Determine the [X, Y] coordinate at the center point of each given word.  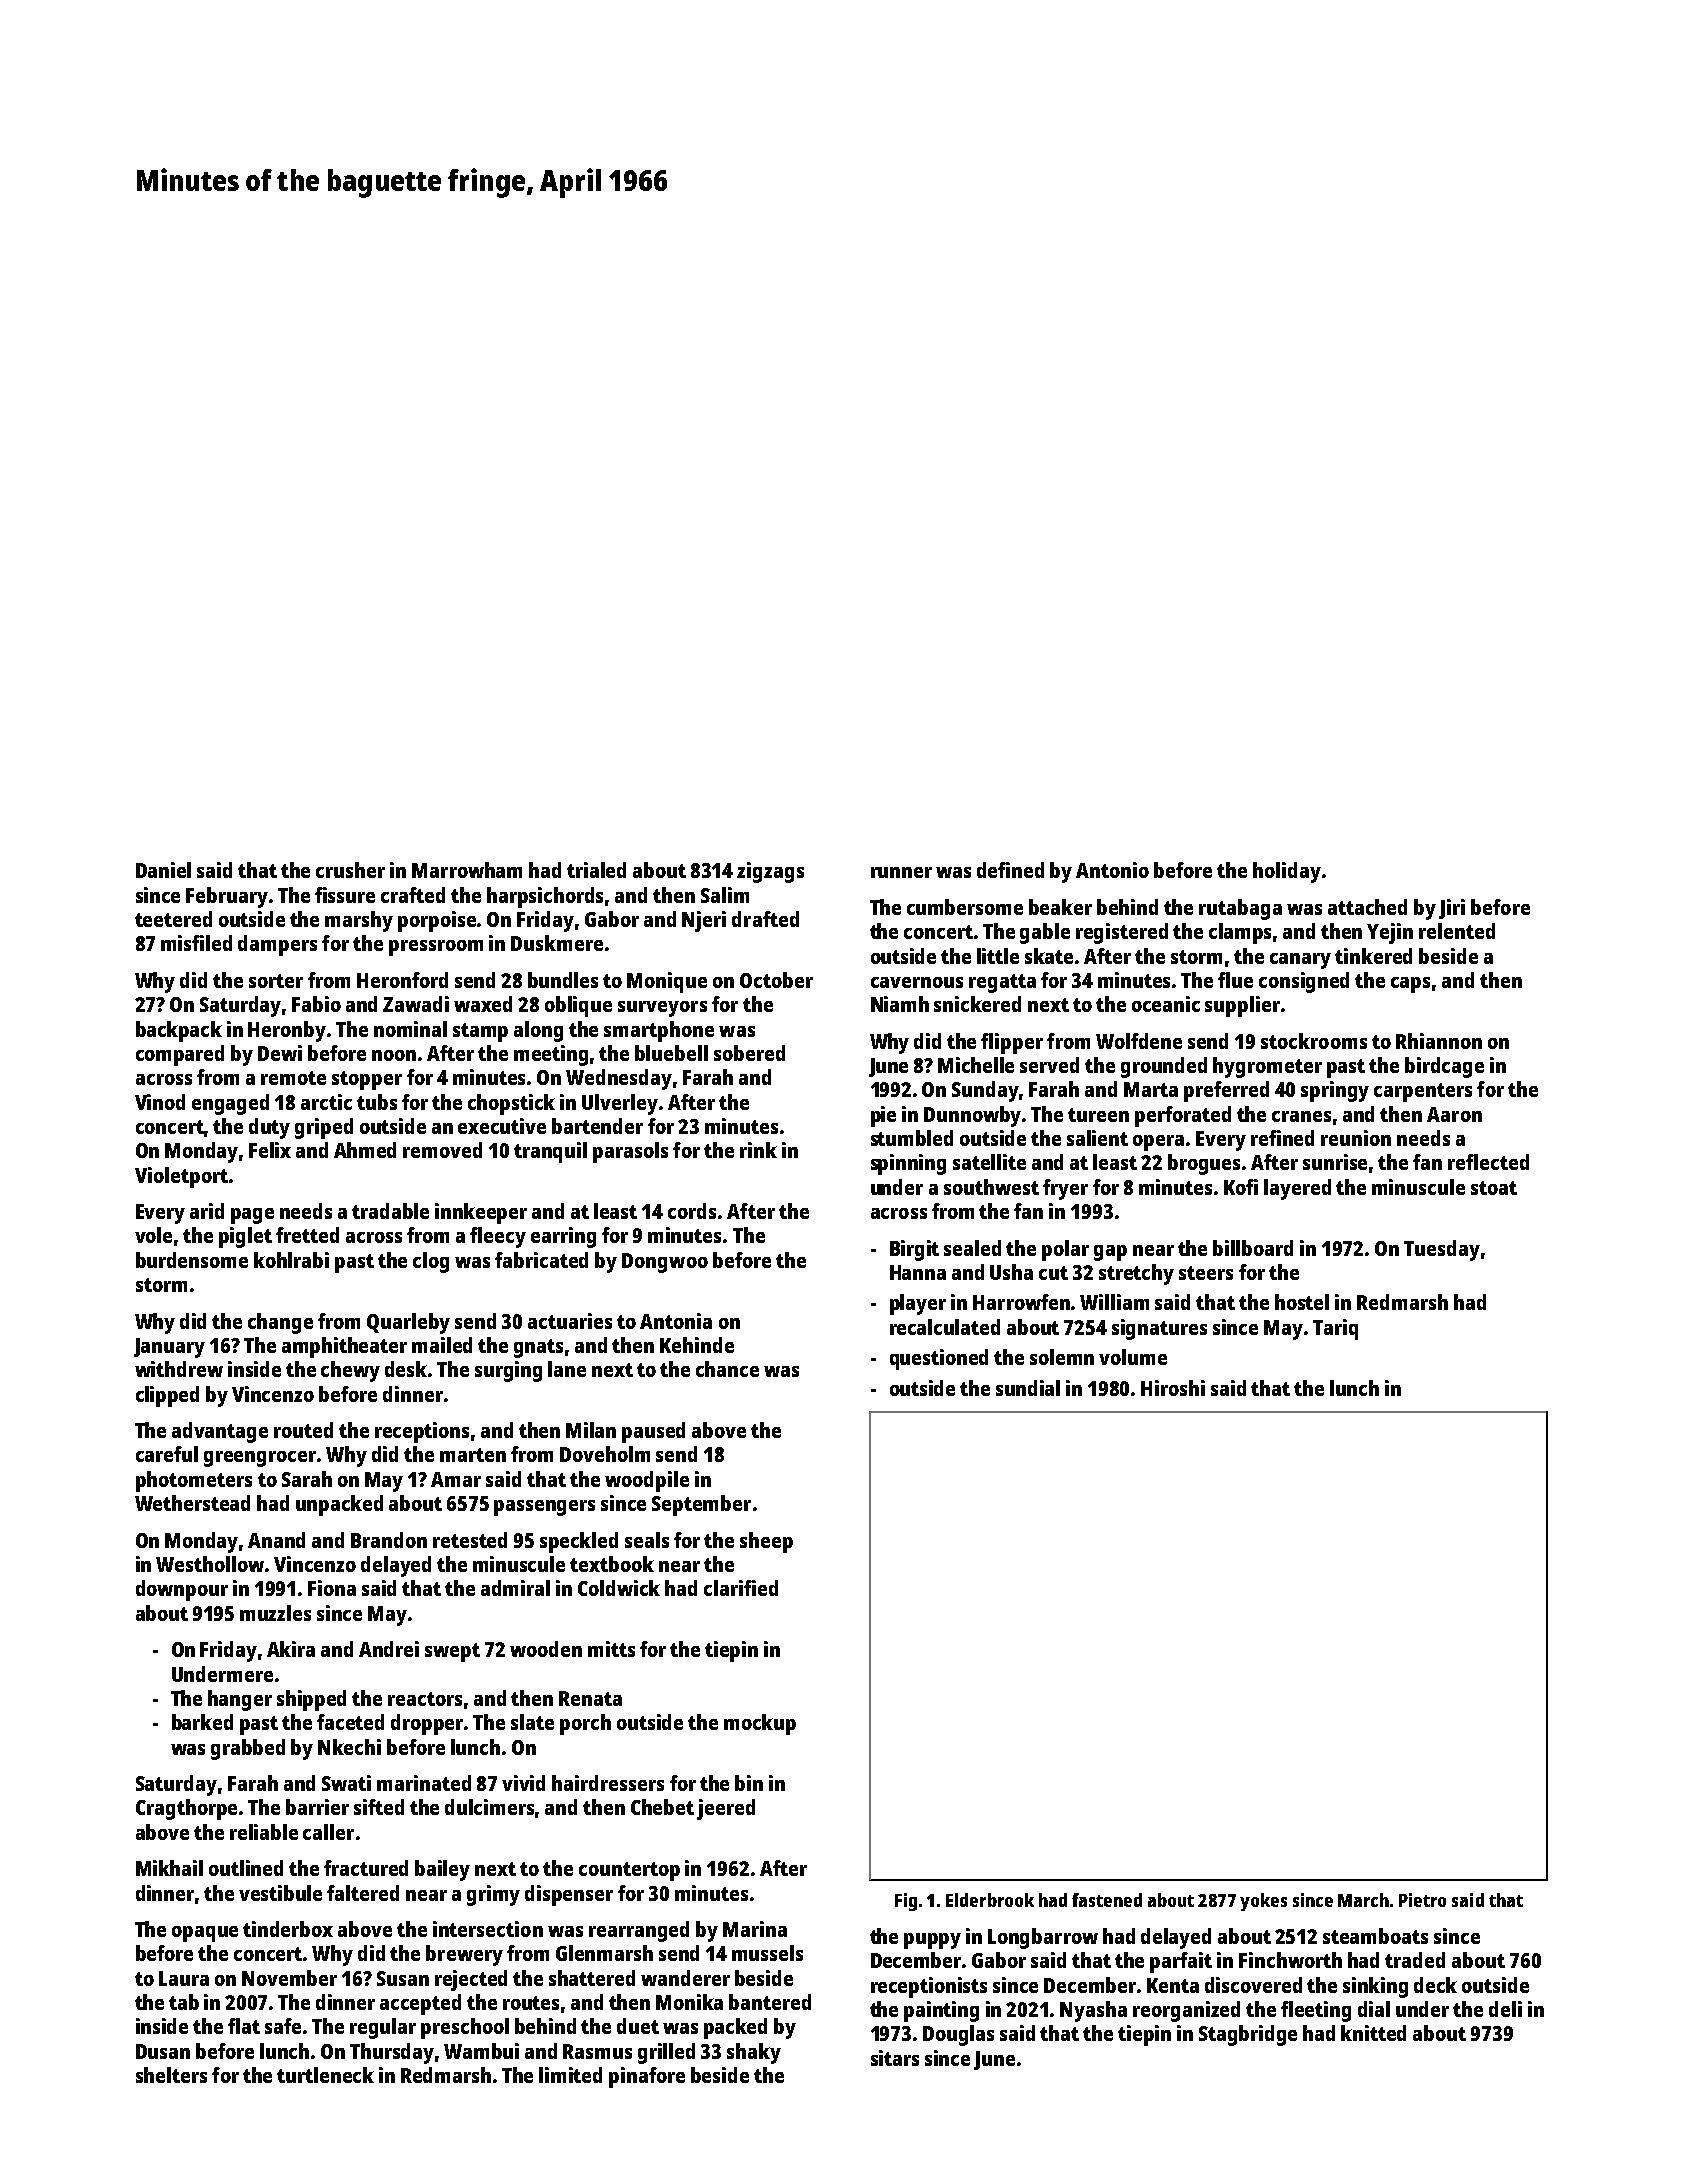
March [1363, 1900]
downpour [182, 1590]
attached [1367, 907]
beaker [1060, 907]
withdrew [179, 1369]
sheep [766, 1542]
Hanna [918, 1272]
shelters [171, 2075]
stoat [1494, 1188]
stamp [480, 1032]
